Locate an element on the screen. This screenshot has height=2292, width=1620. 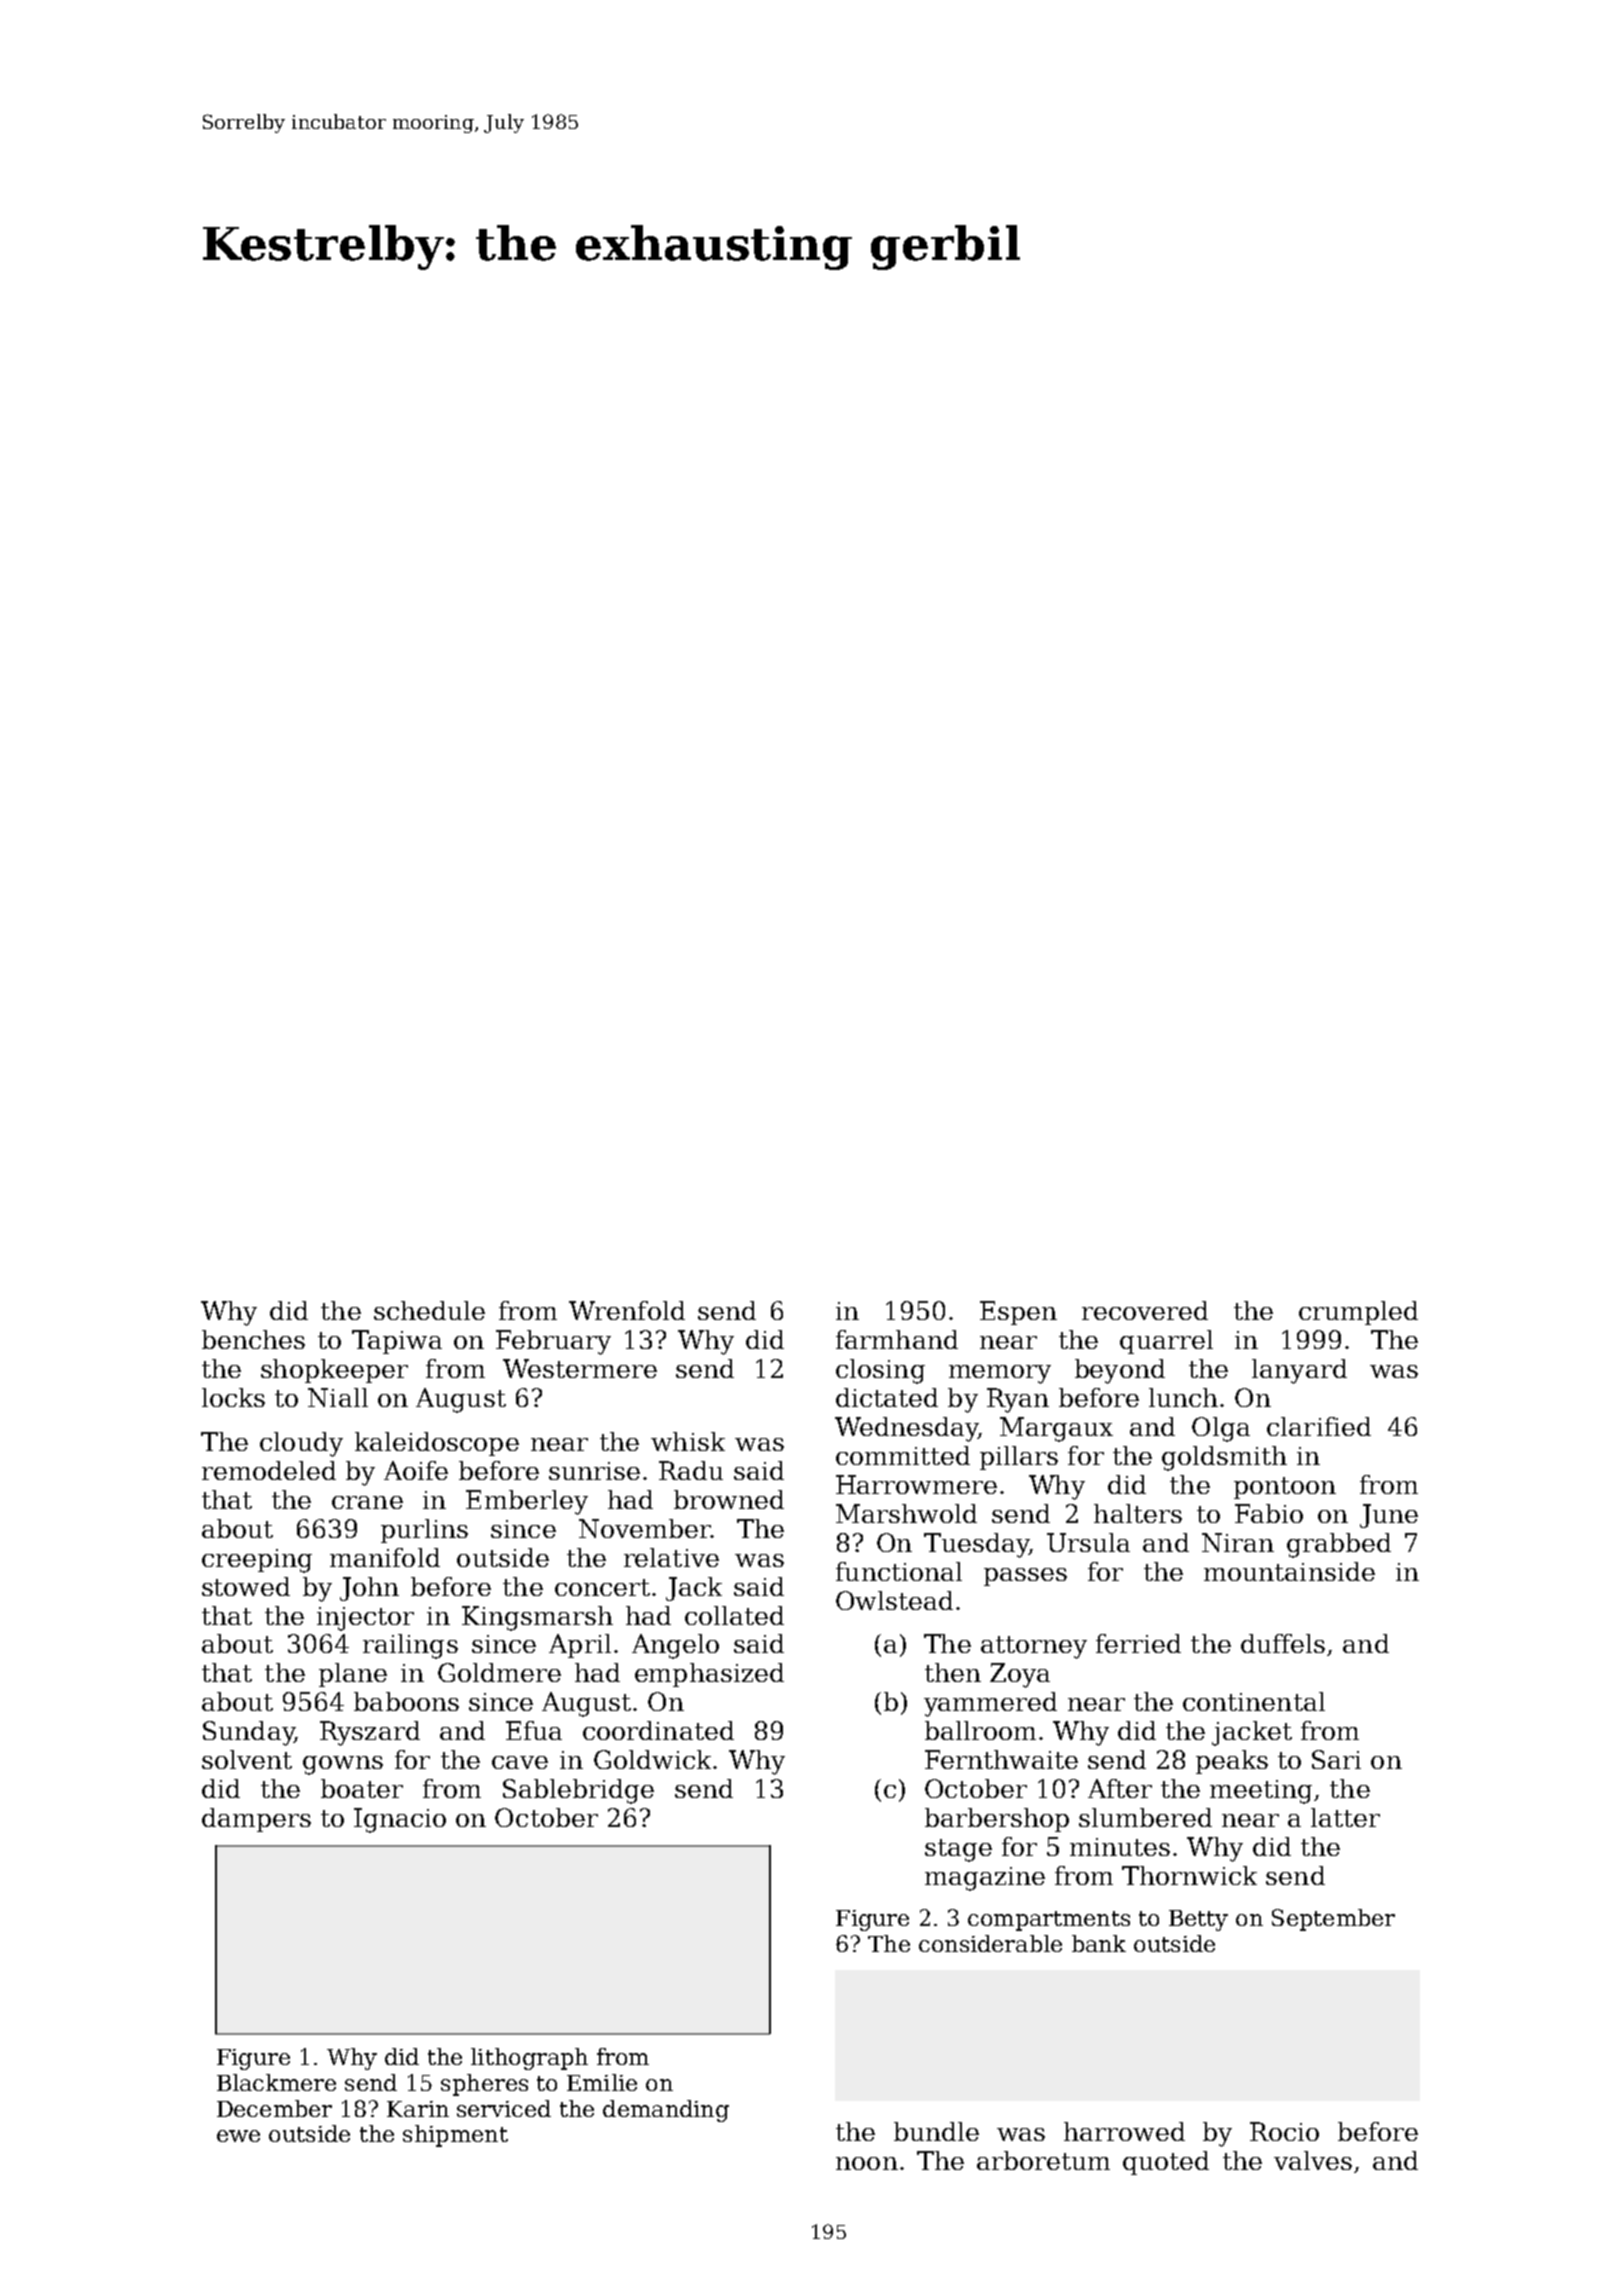
bank is located at coordinates (1099, 1943).
